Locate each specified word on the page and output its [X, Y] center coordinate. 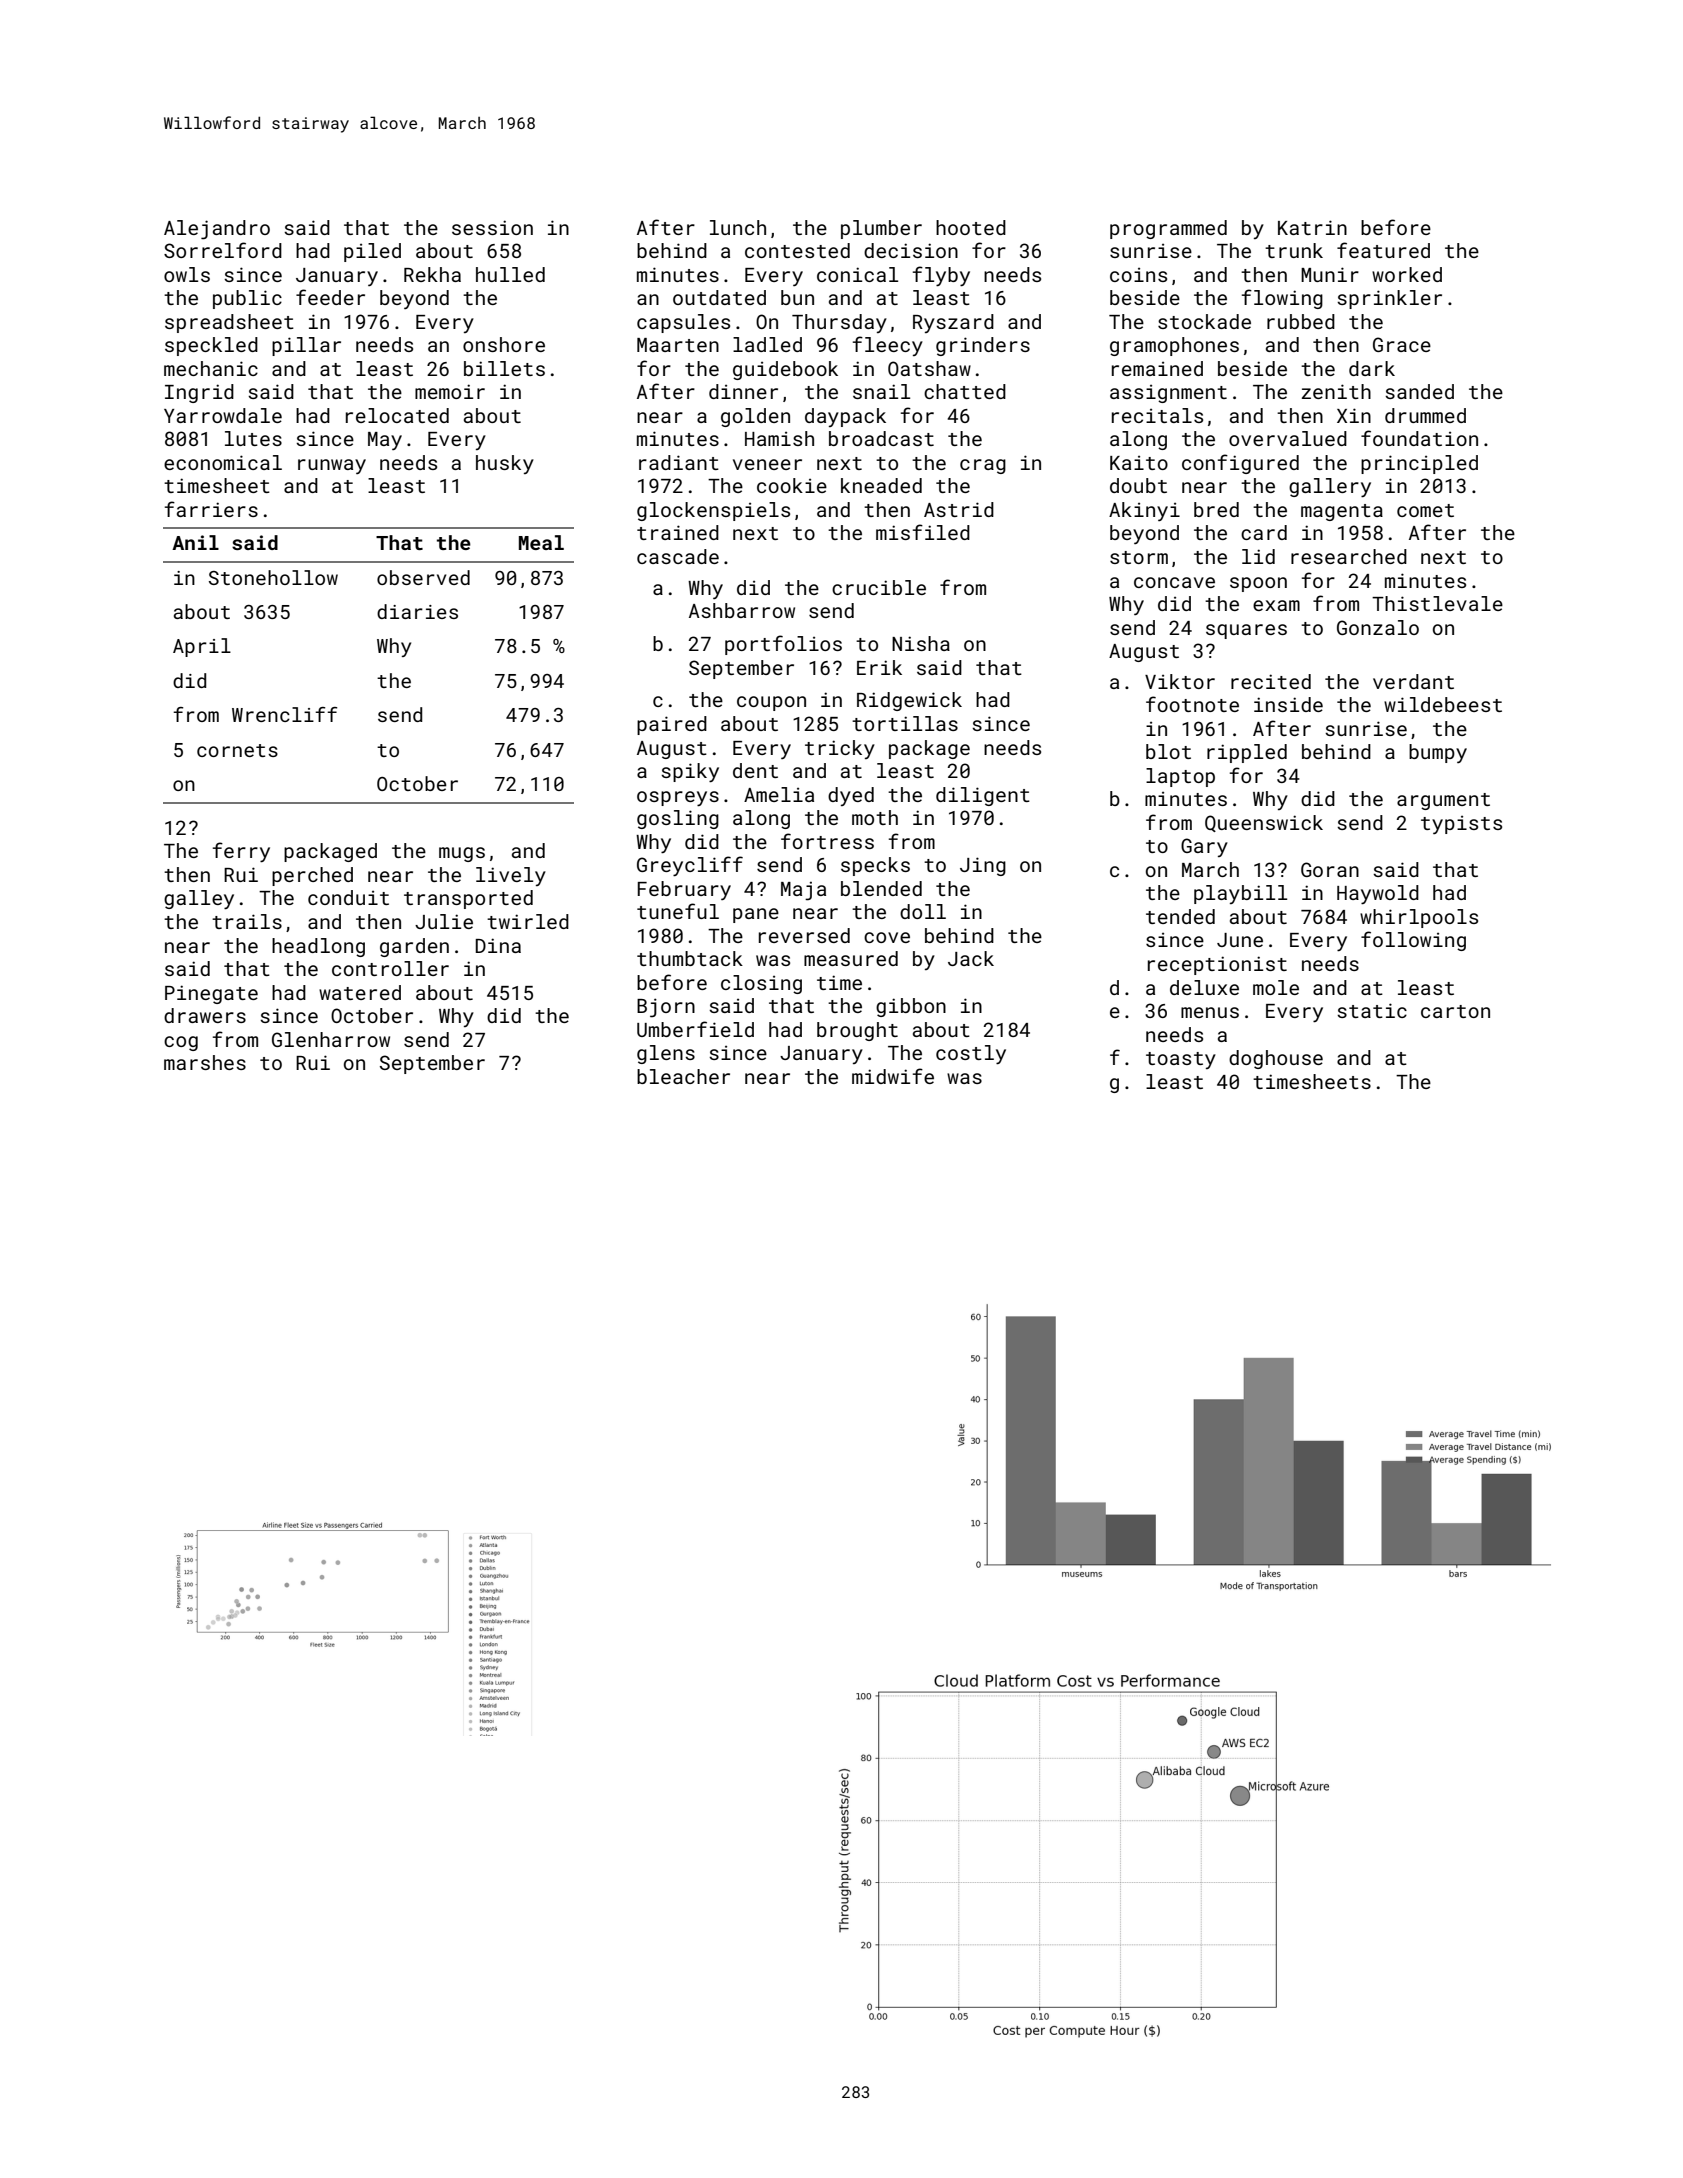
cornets [237, 750]
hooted [971, 227]
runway [332, 466]
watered [360, 992]
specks [875, 866]
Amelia [779, 794]
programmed [1168, 229]
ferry [241, 852]
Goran [1330, 869]
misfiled [923, 532]
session [492, 227]
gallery [1330, 487]
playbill [1240, 894]
